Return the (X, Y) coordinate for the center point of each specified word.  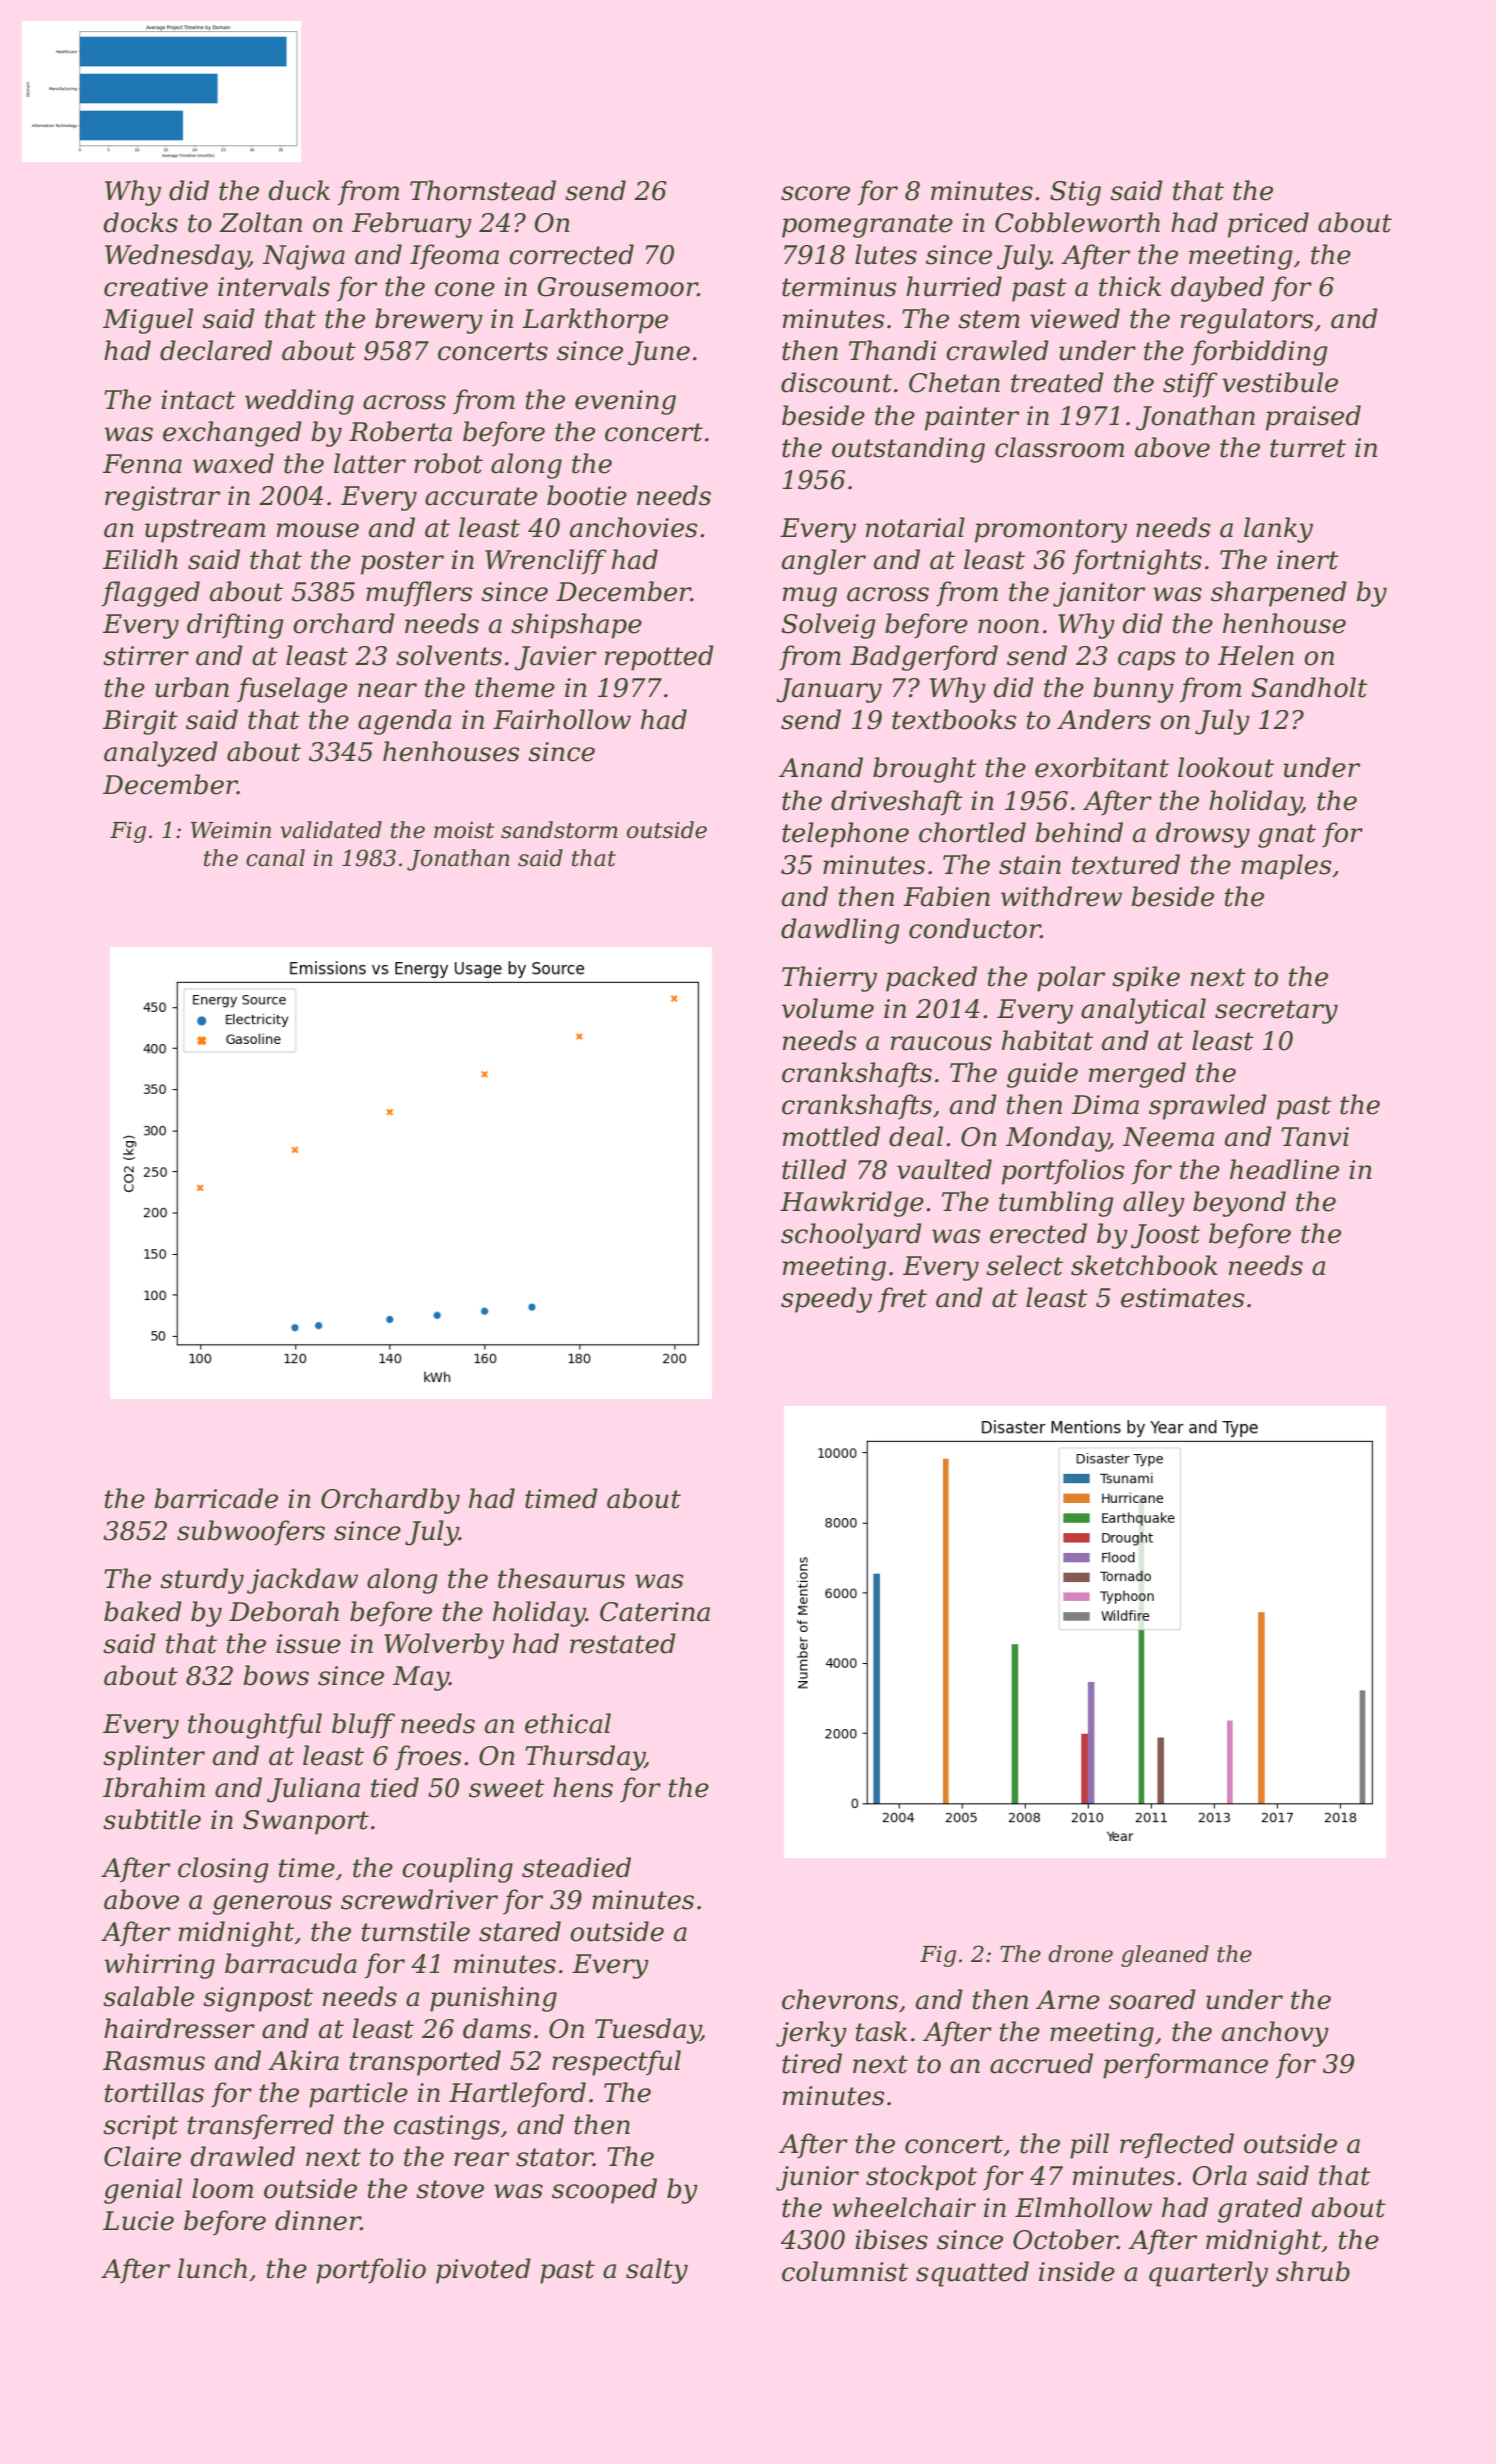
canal (275, 858)
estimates (1182, 1298)
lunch (212, 2268)
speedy (826, 1300)
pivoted (483, 2271)
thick (1130, 286)
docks (140, 222)
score (815, 193)
